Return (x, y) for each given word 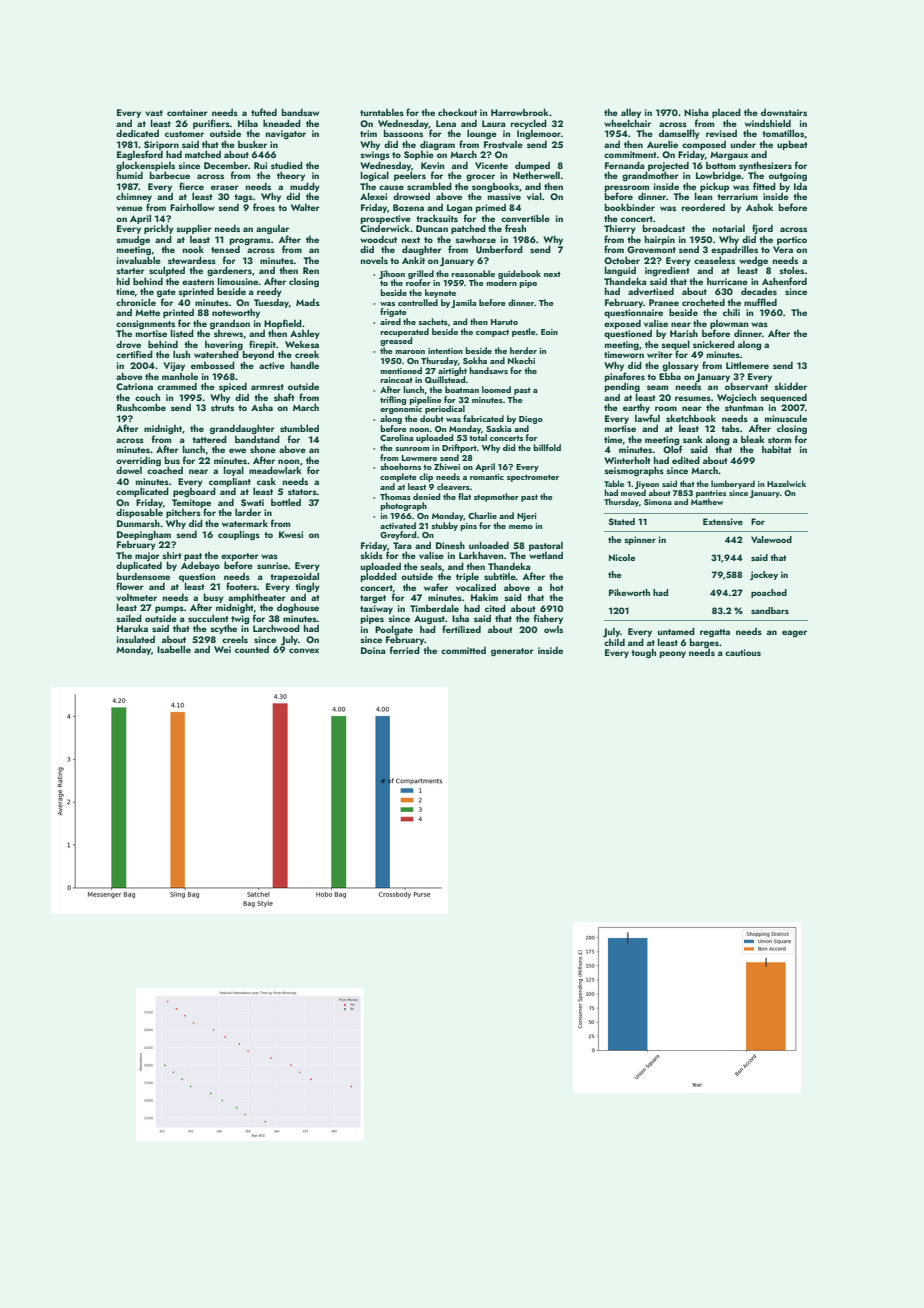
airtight (452, 371)
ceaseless (714, 260)
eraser (225, 187)
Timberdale (434, 608)
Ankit (413, 260)
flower (130, 586)
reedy (269, 292)
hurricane (727, 281)
